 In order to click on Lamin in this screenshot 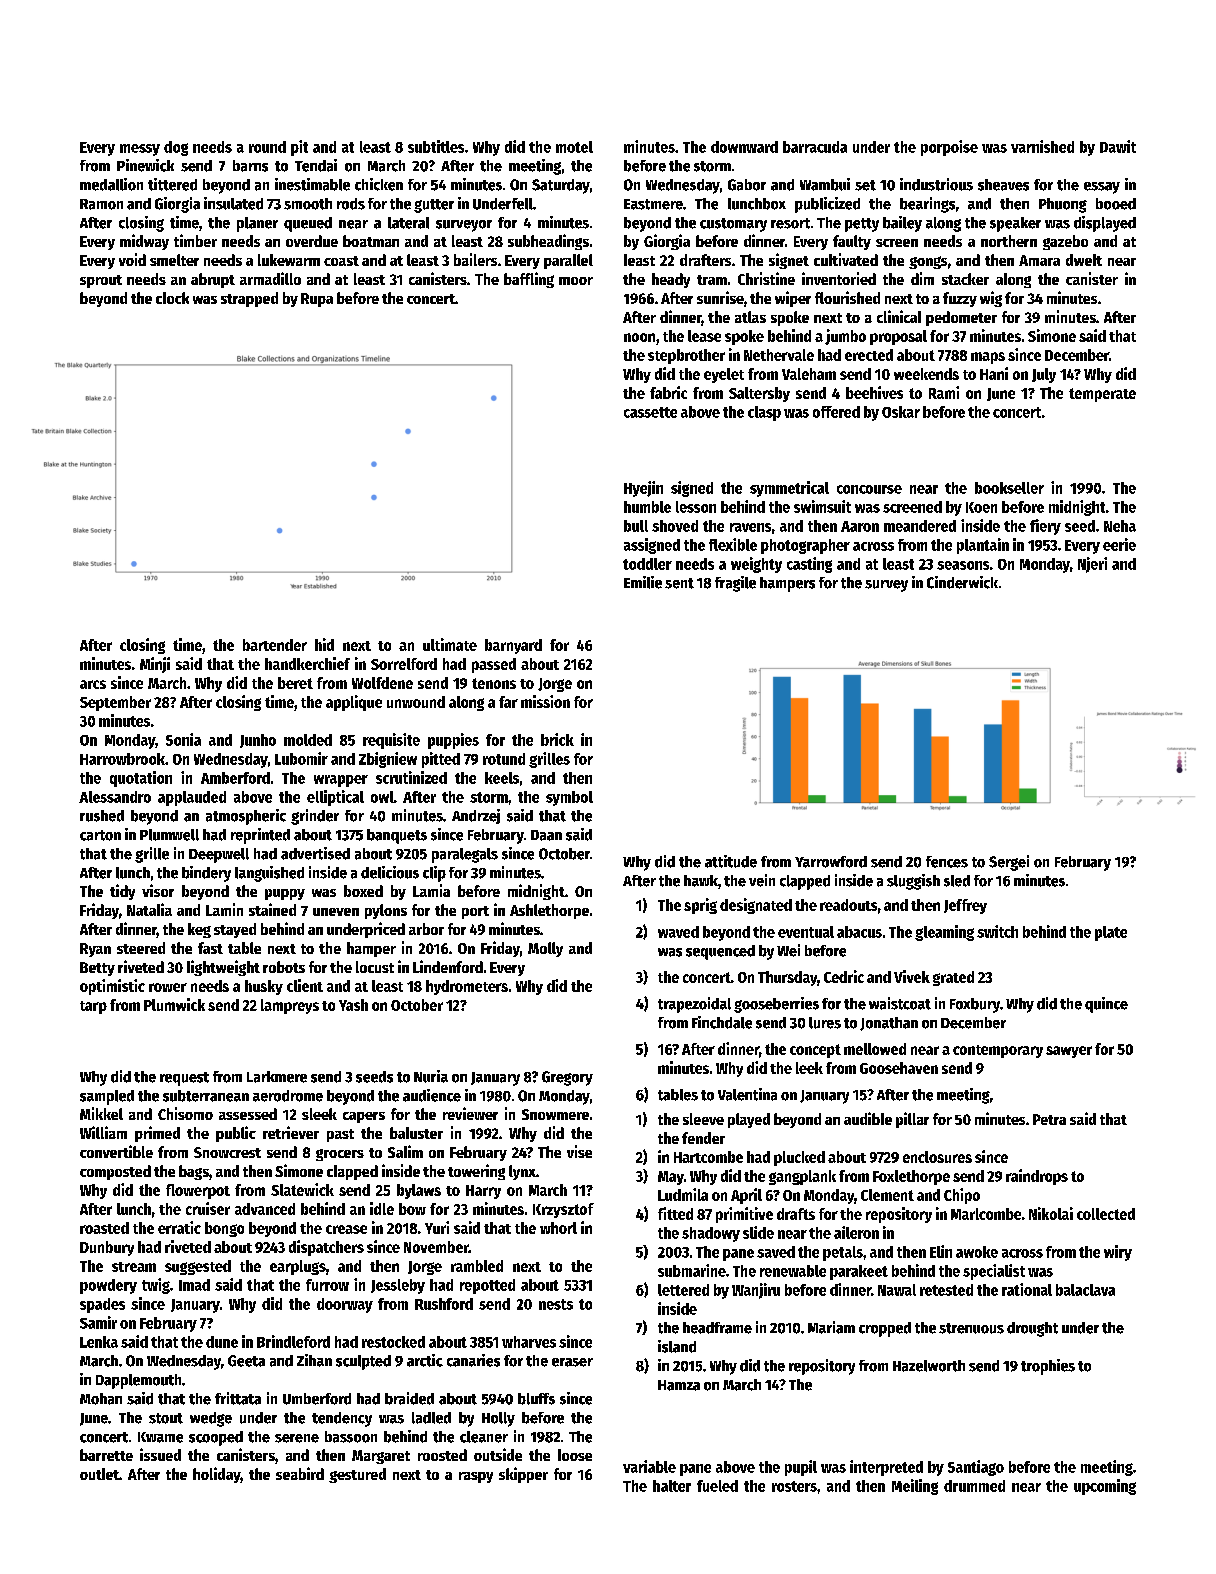, I will do `click(224, 909)`.
